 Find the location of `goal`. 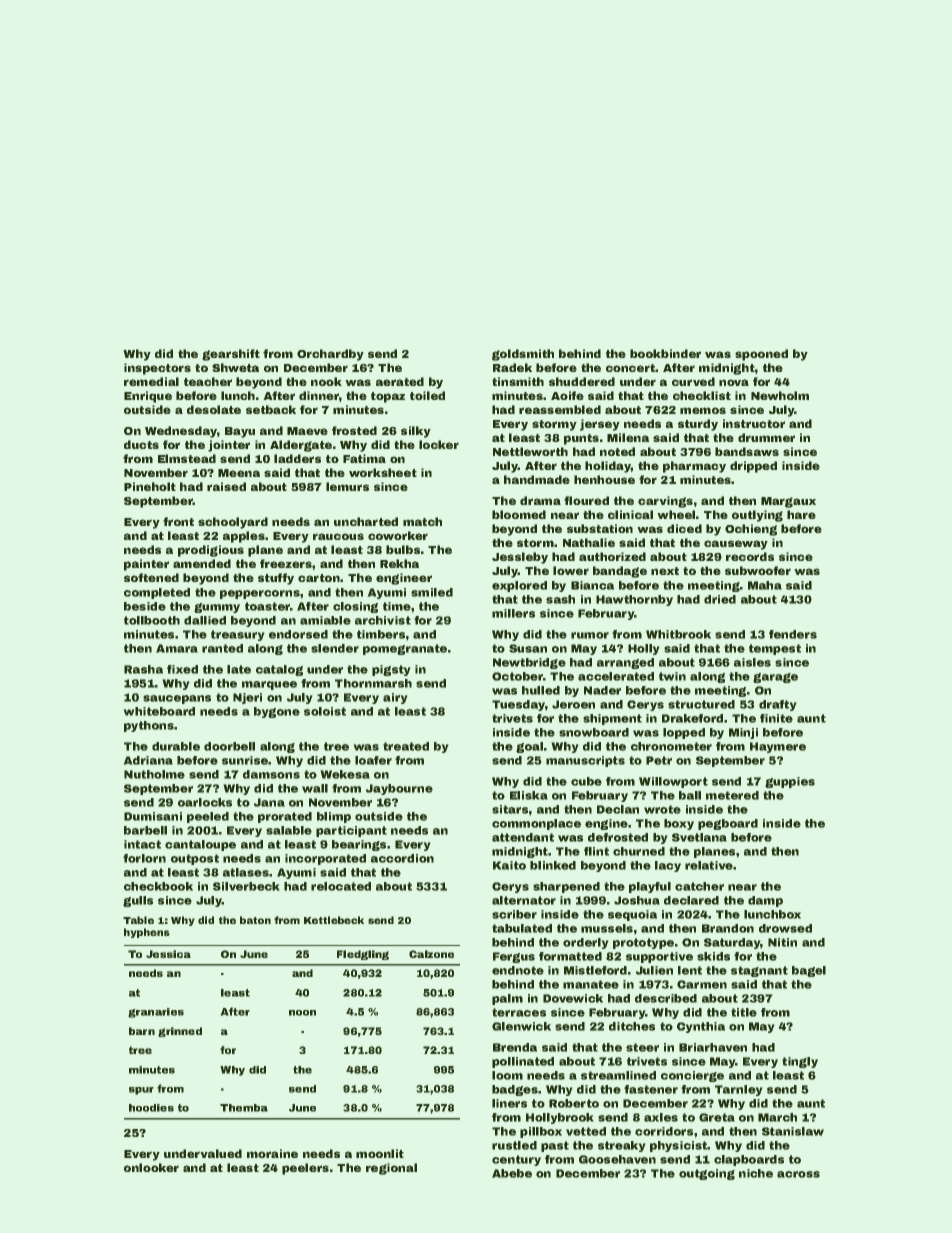

goal is located at coordinates (529, 747).
